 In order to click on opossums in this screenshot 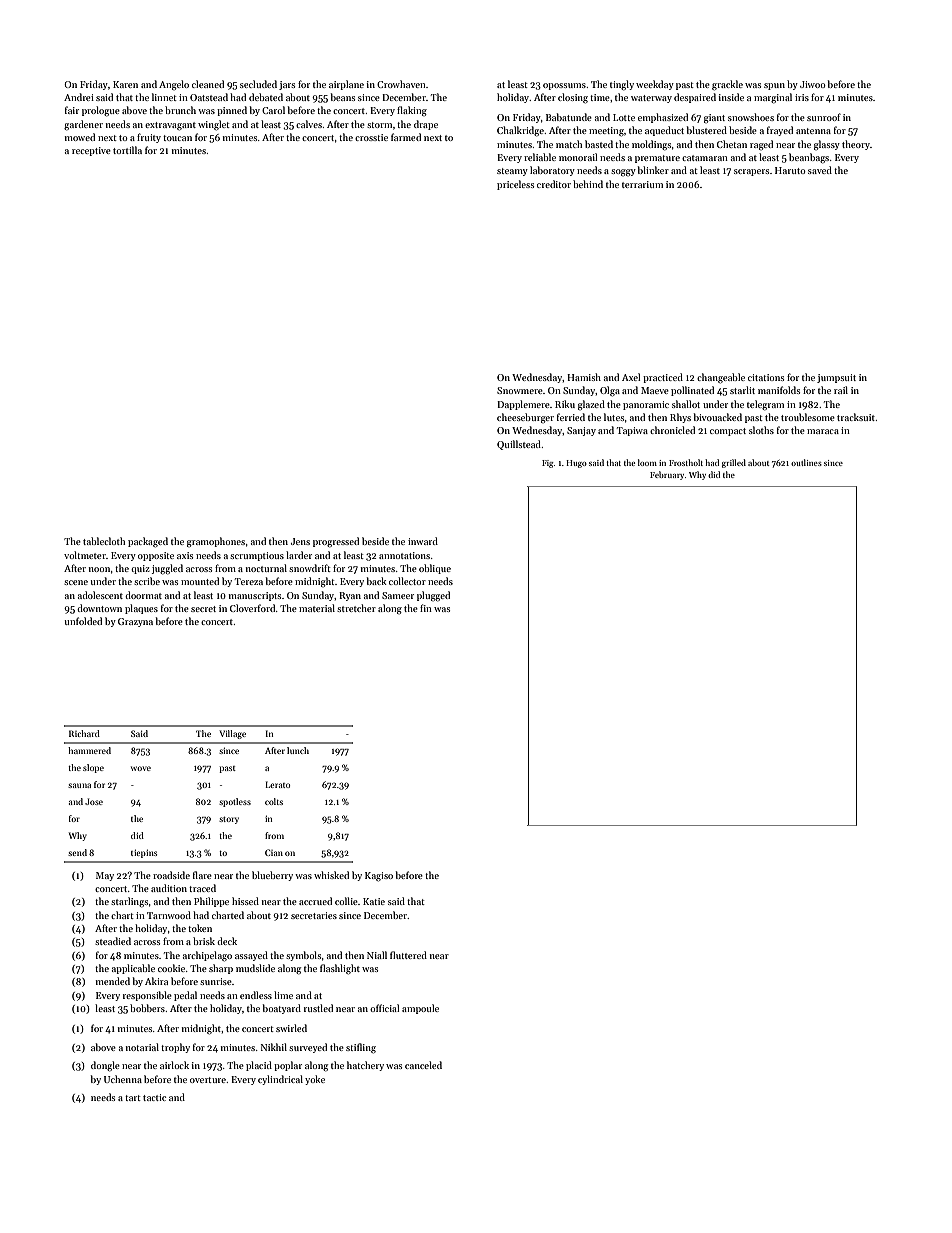, I will do `click(564, 86)`.
